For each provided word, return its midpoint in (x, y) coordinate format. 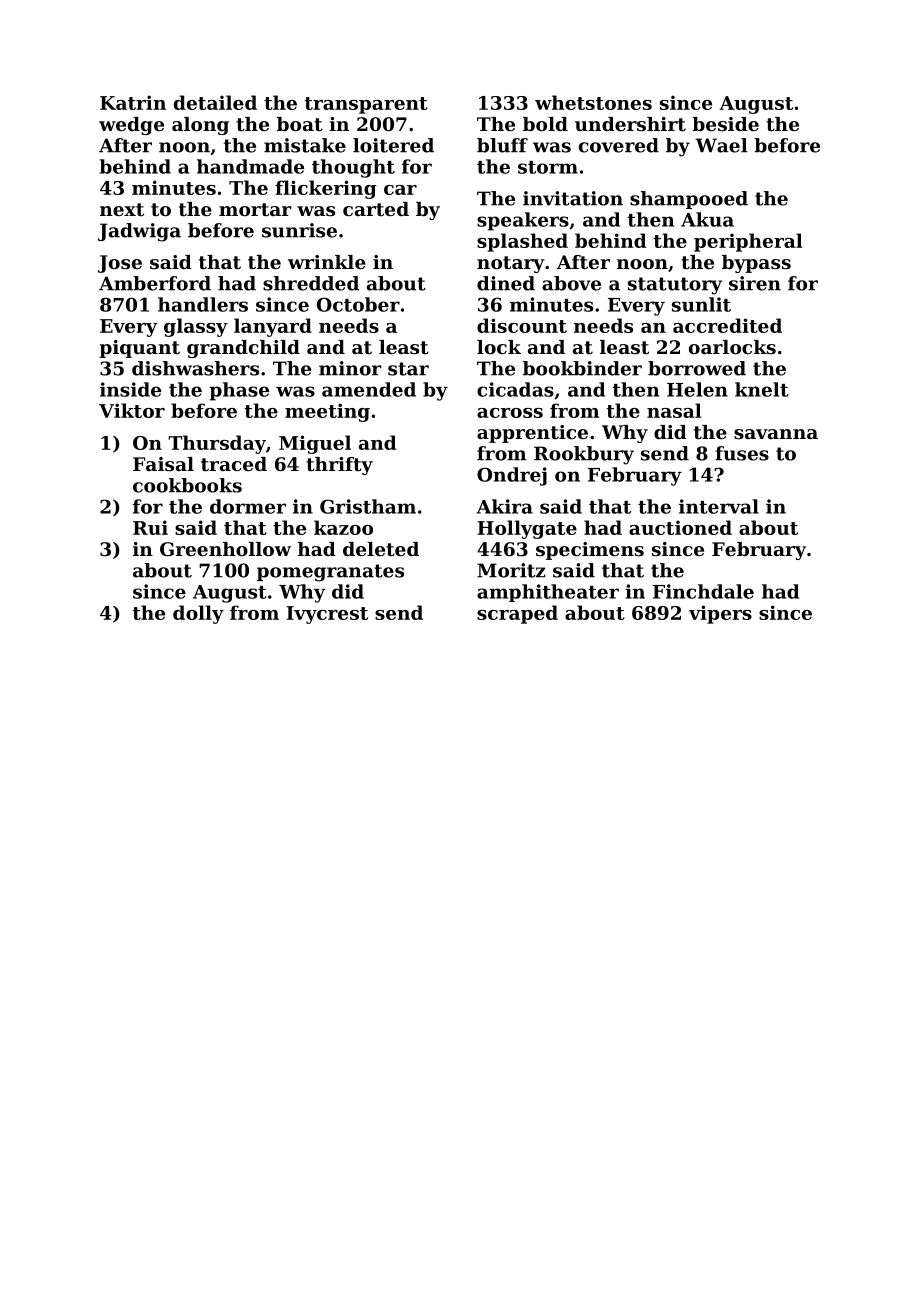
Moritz (511, 570)
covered (619, 145)
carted (376, 209)
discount (522, 325)
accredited (727, 325)
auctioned (680, 527)
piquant (139, 349)
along (200, 126)
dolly (198, 614)
